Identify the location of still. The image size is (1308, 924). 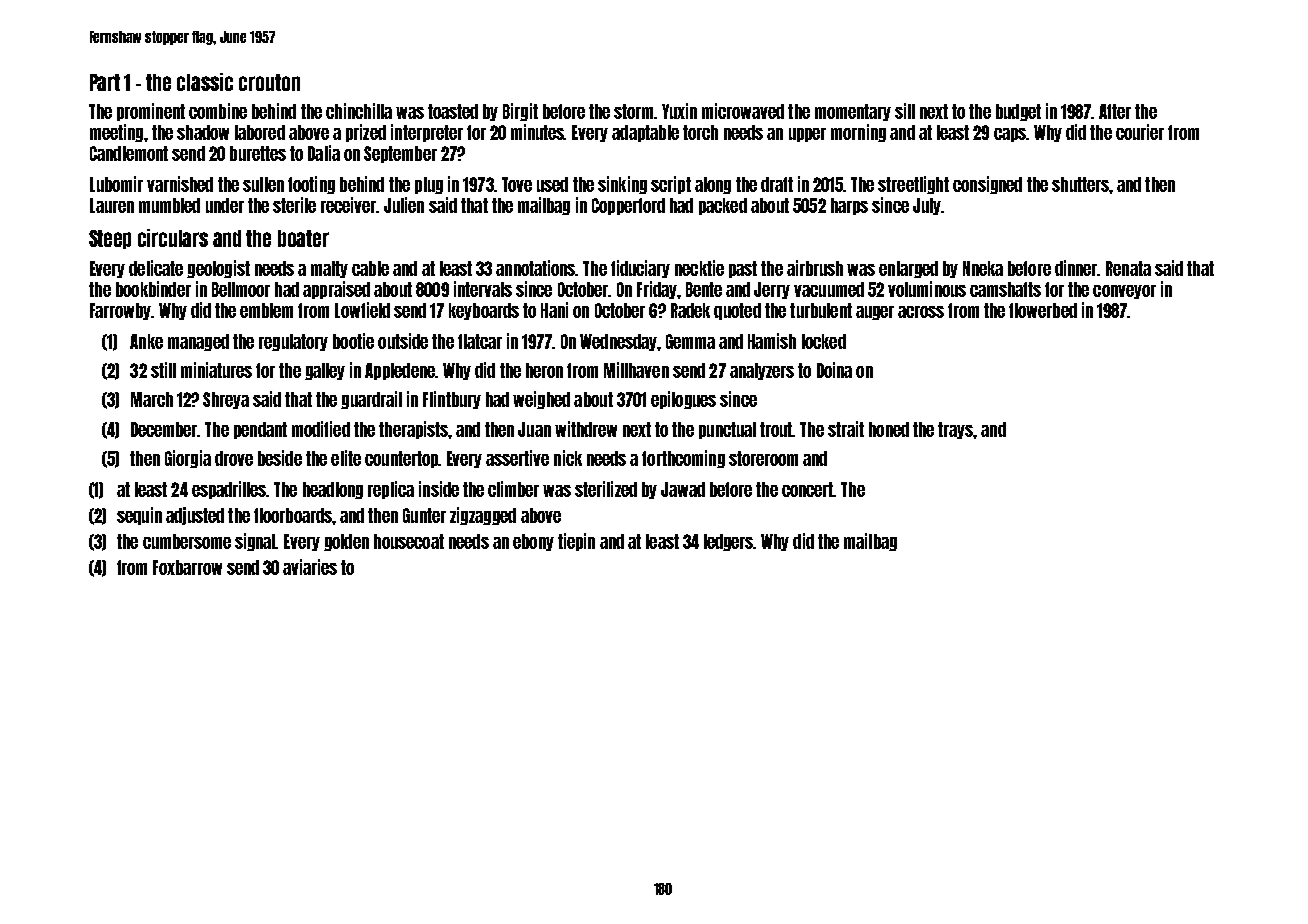
(163, 370).
